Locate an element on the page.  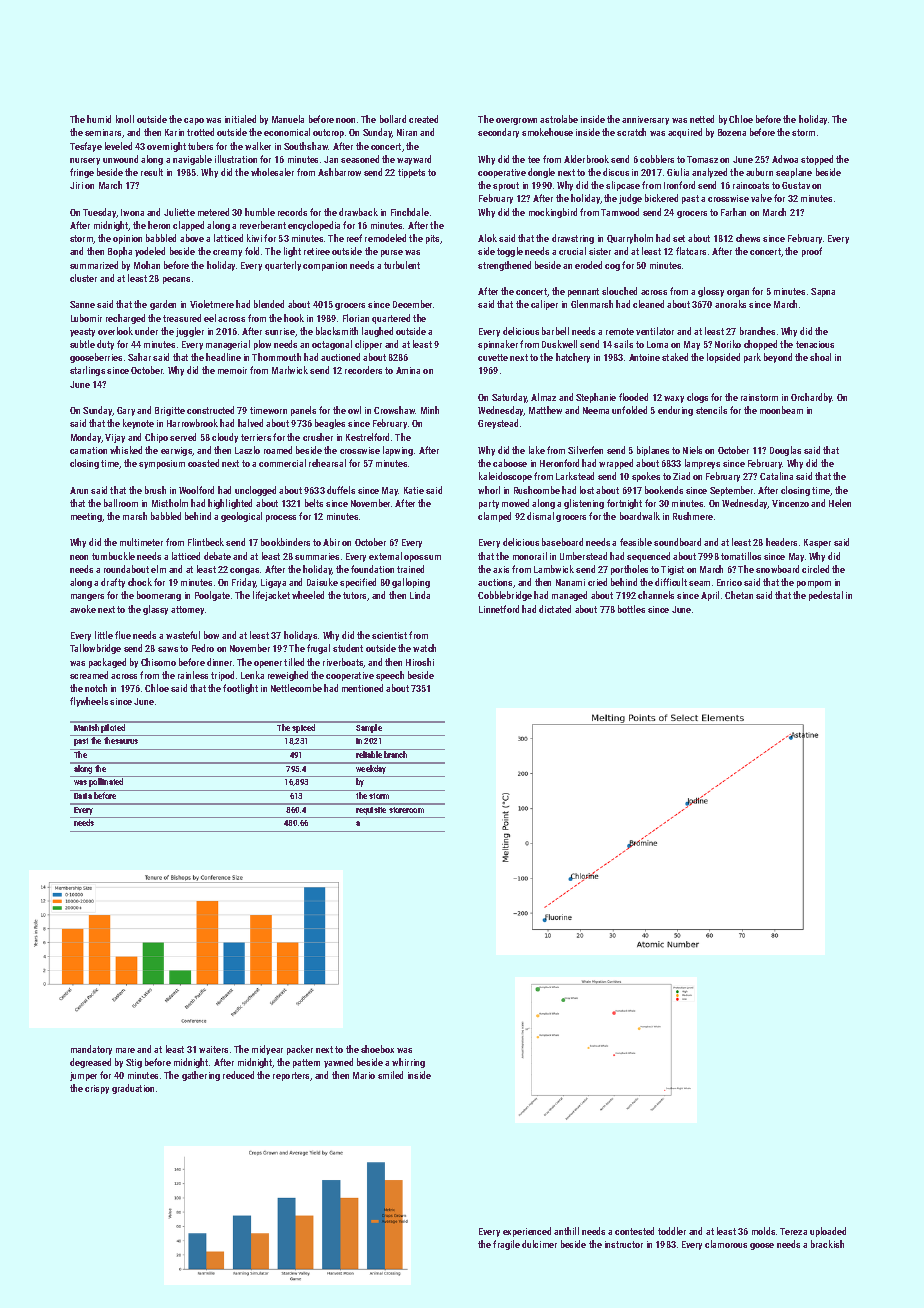
glistening is located at coordinates (584, 504).
